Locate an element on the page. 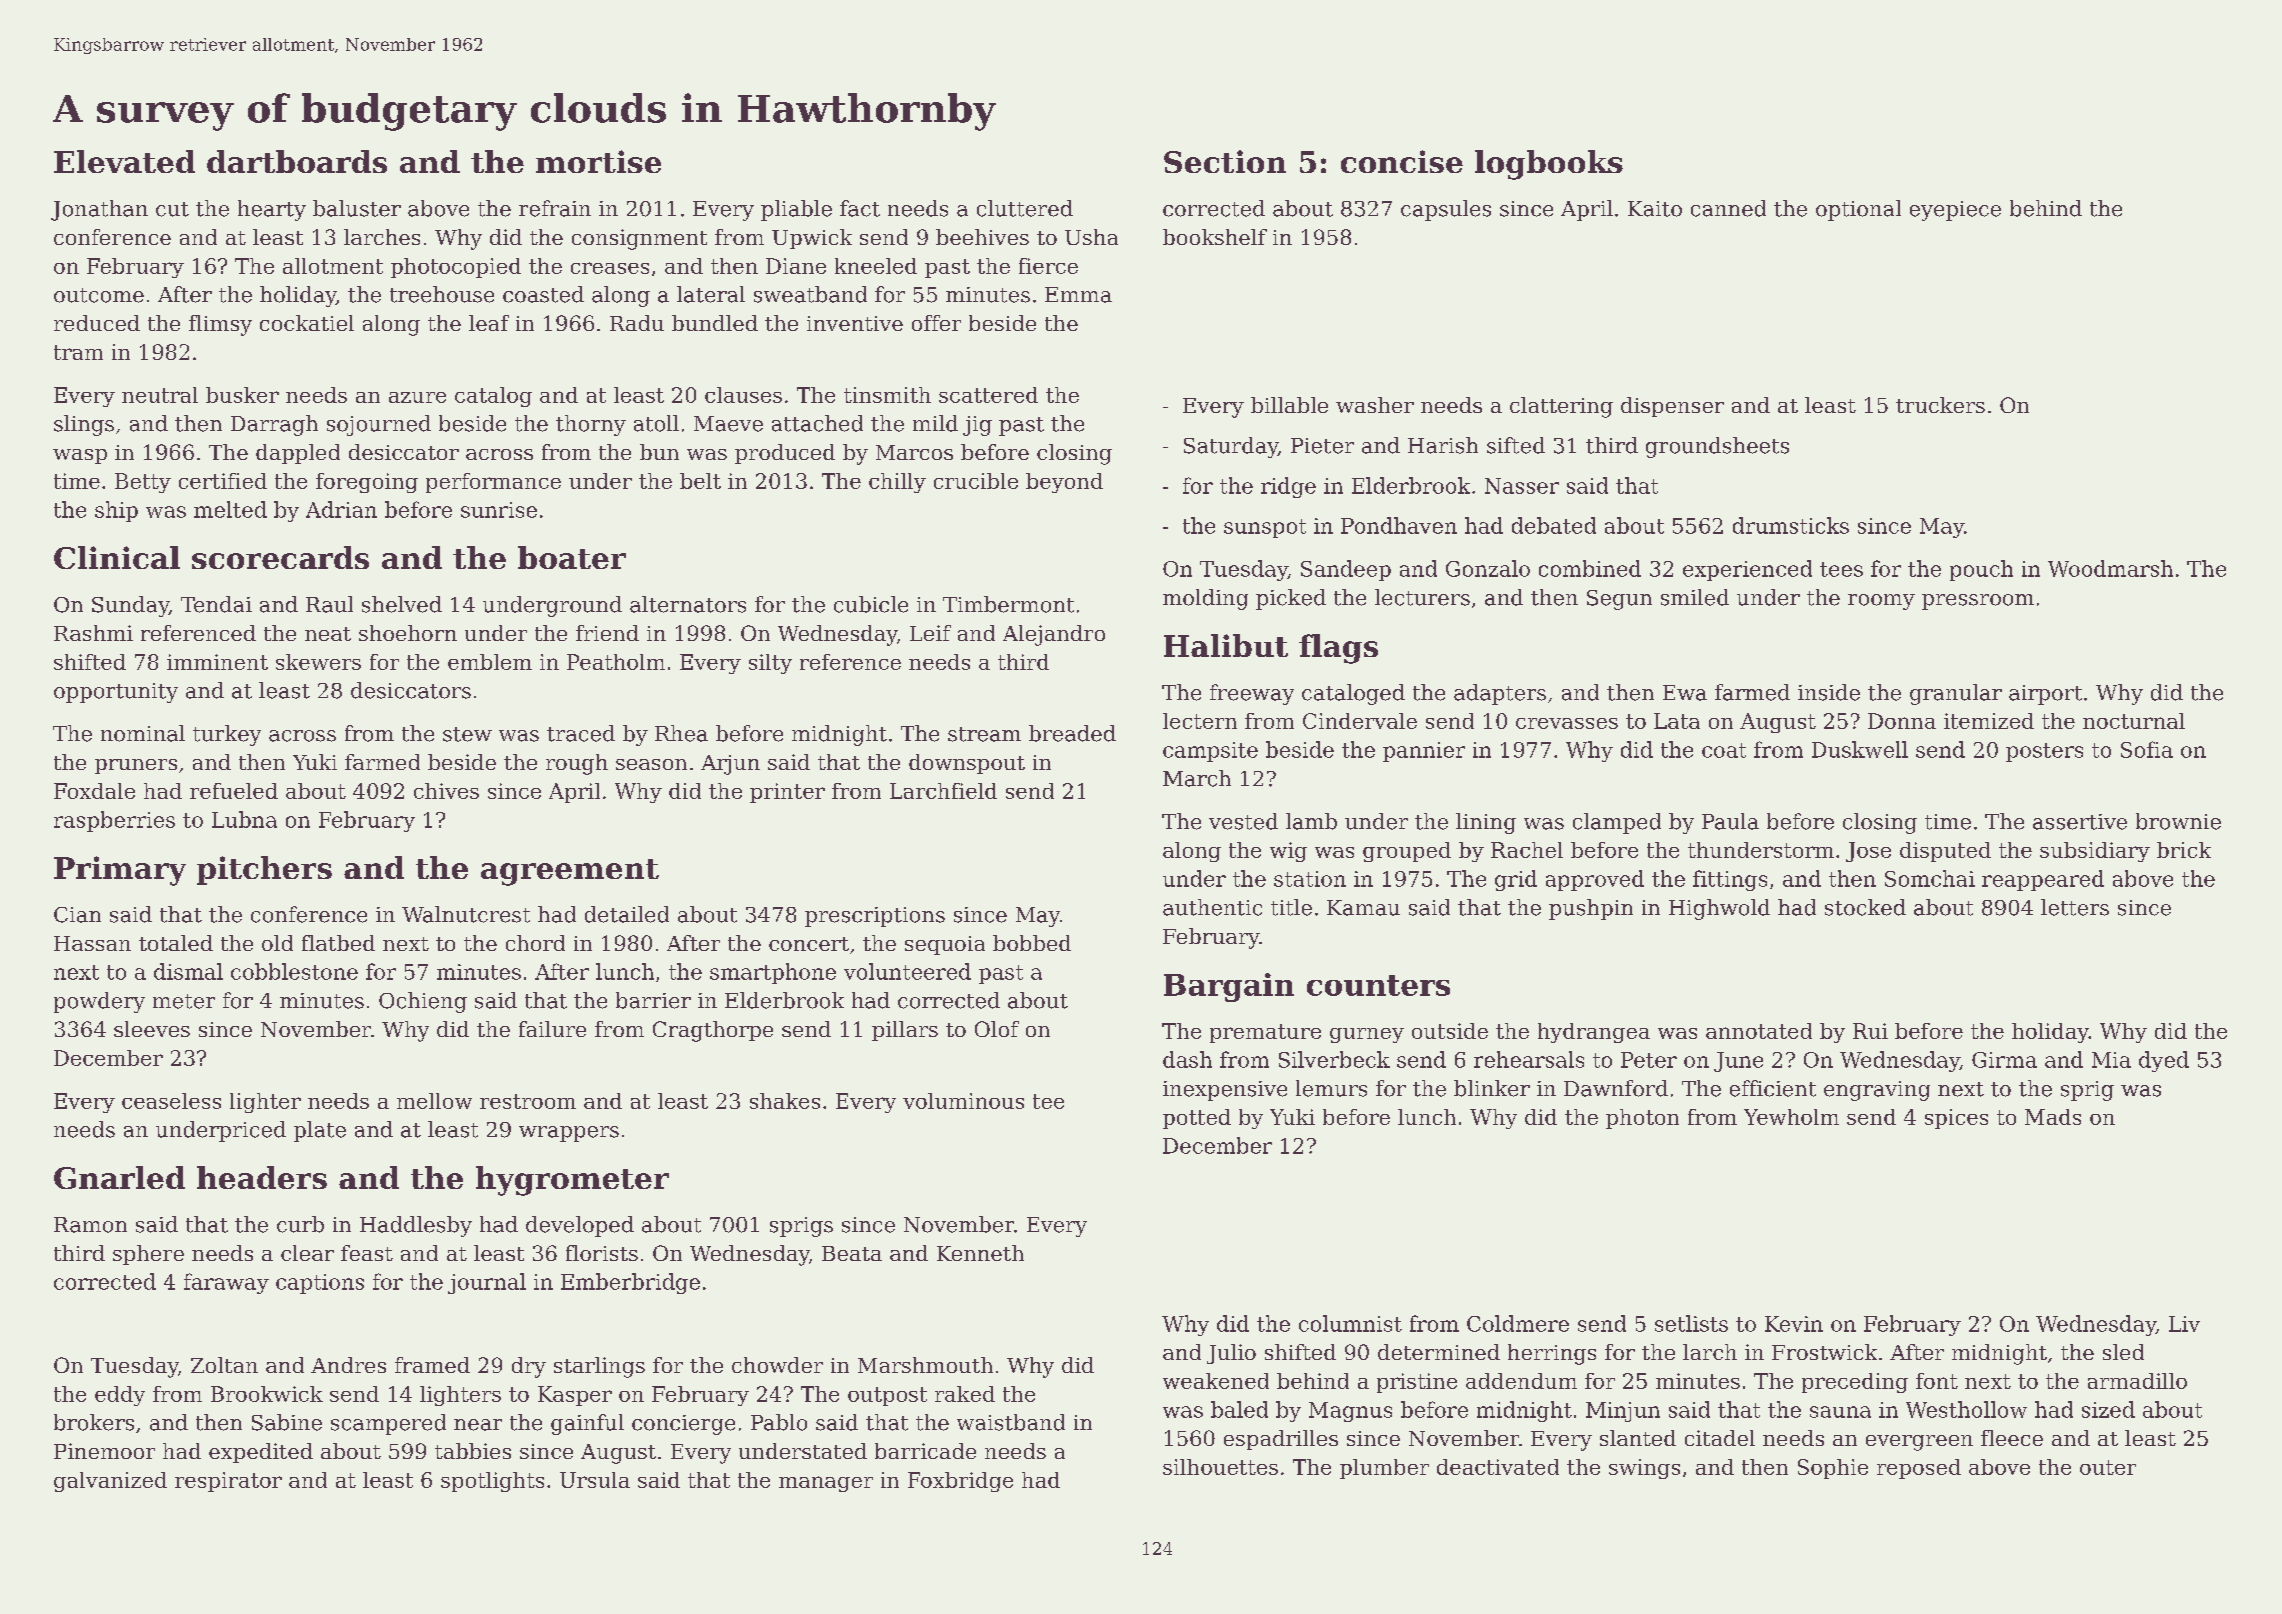 The image size is (2282, 1614). canned is located at coordinates (1728, 208).
